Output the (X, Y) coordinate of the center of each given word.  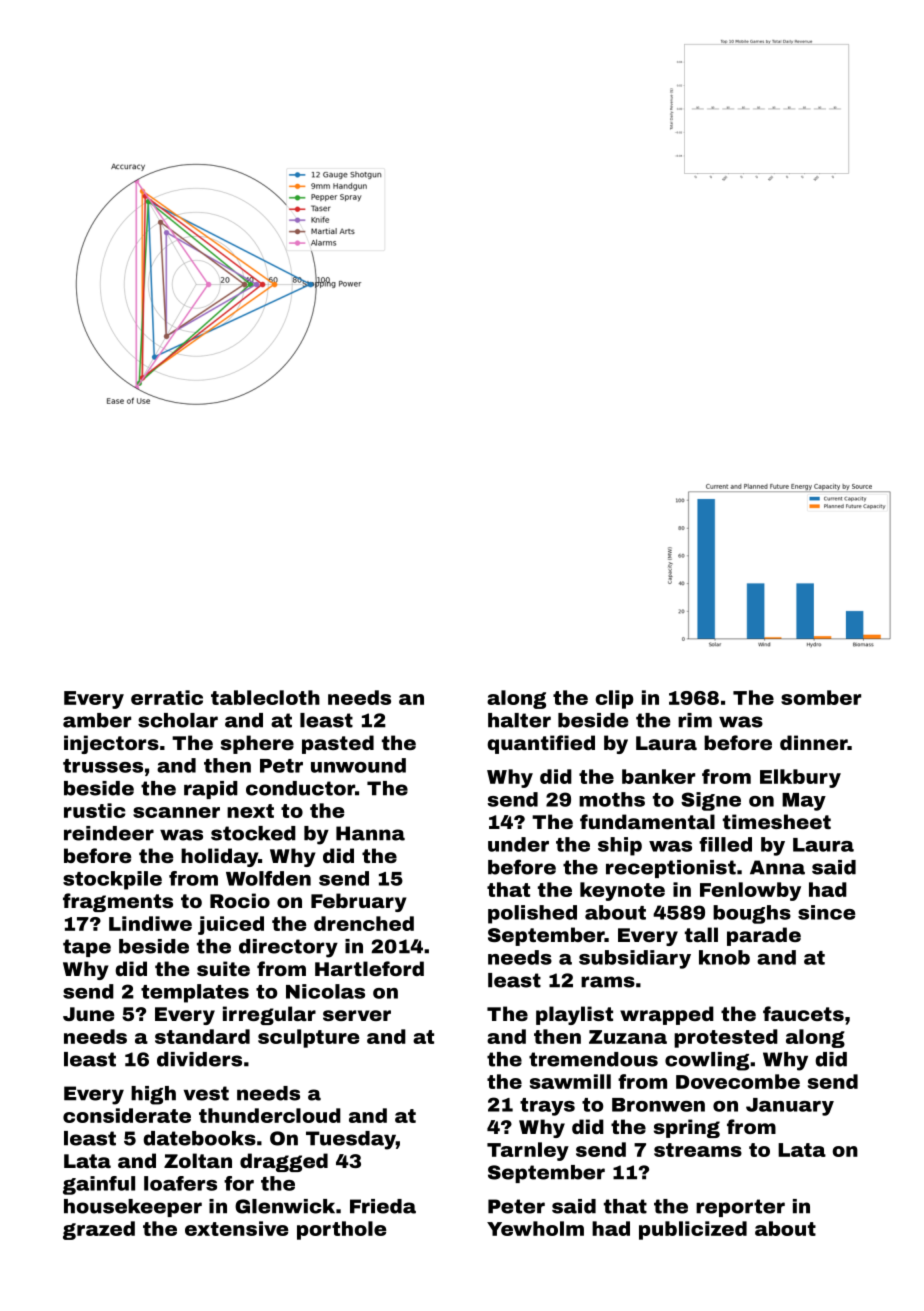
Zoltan (198, 1160)
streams (698, 1150)
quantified (541, 744)
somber (821, 697)
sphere (257, 744)
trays (547, 1107)
